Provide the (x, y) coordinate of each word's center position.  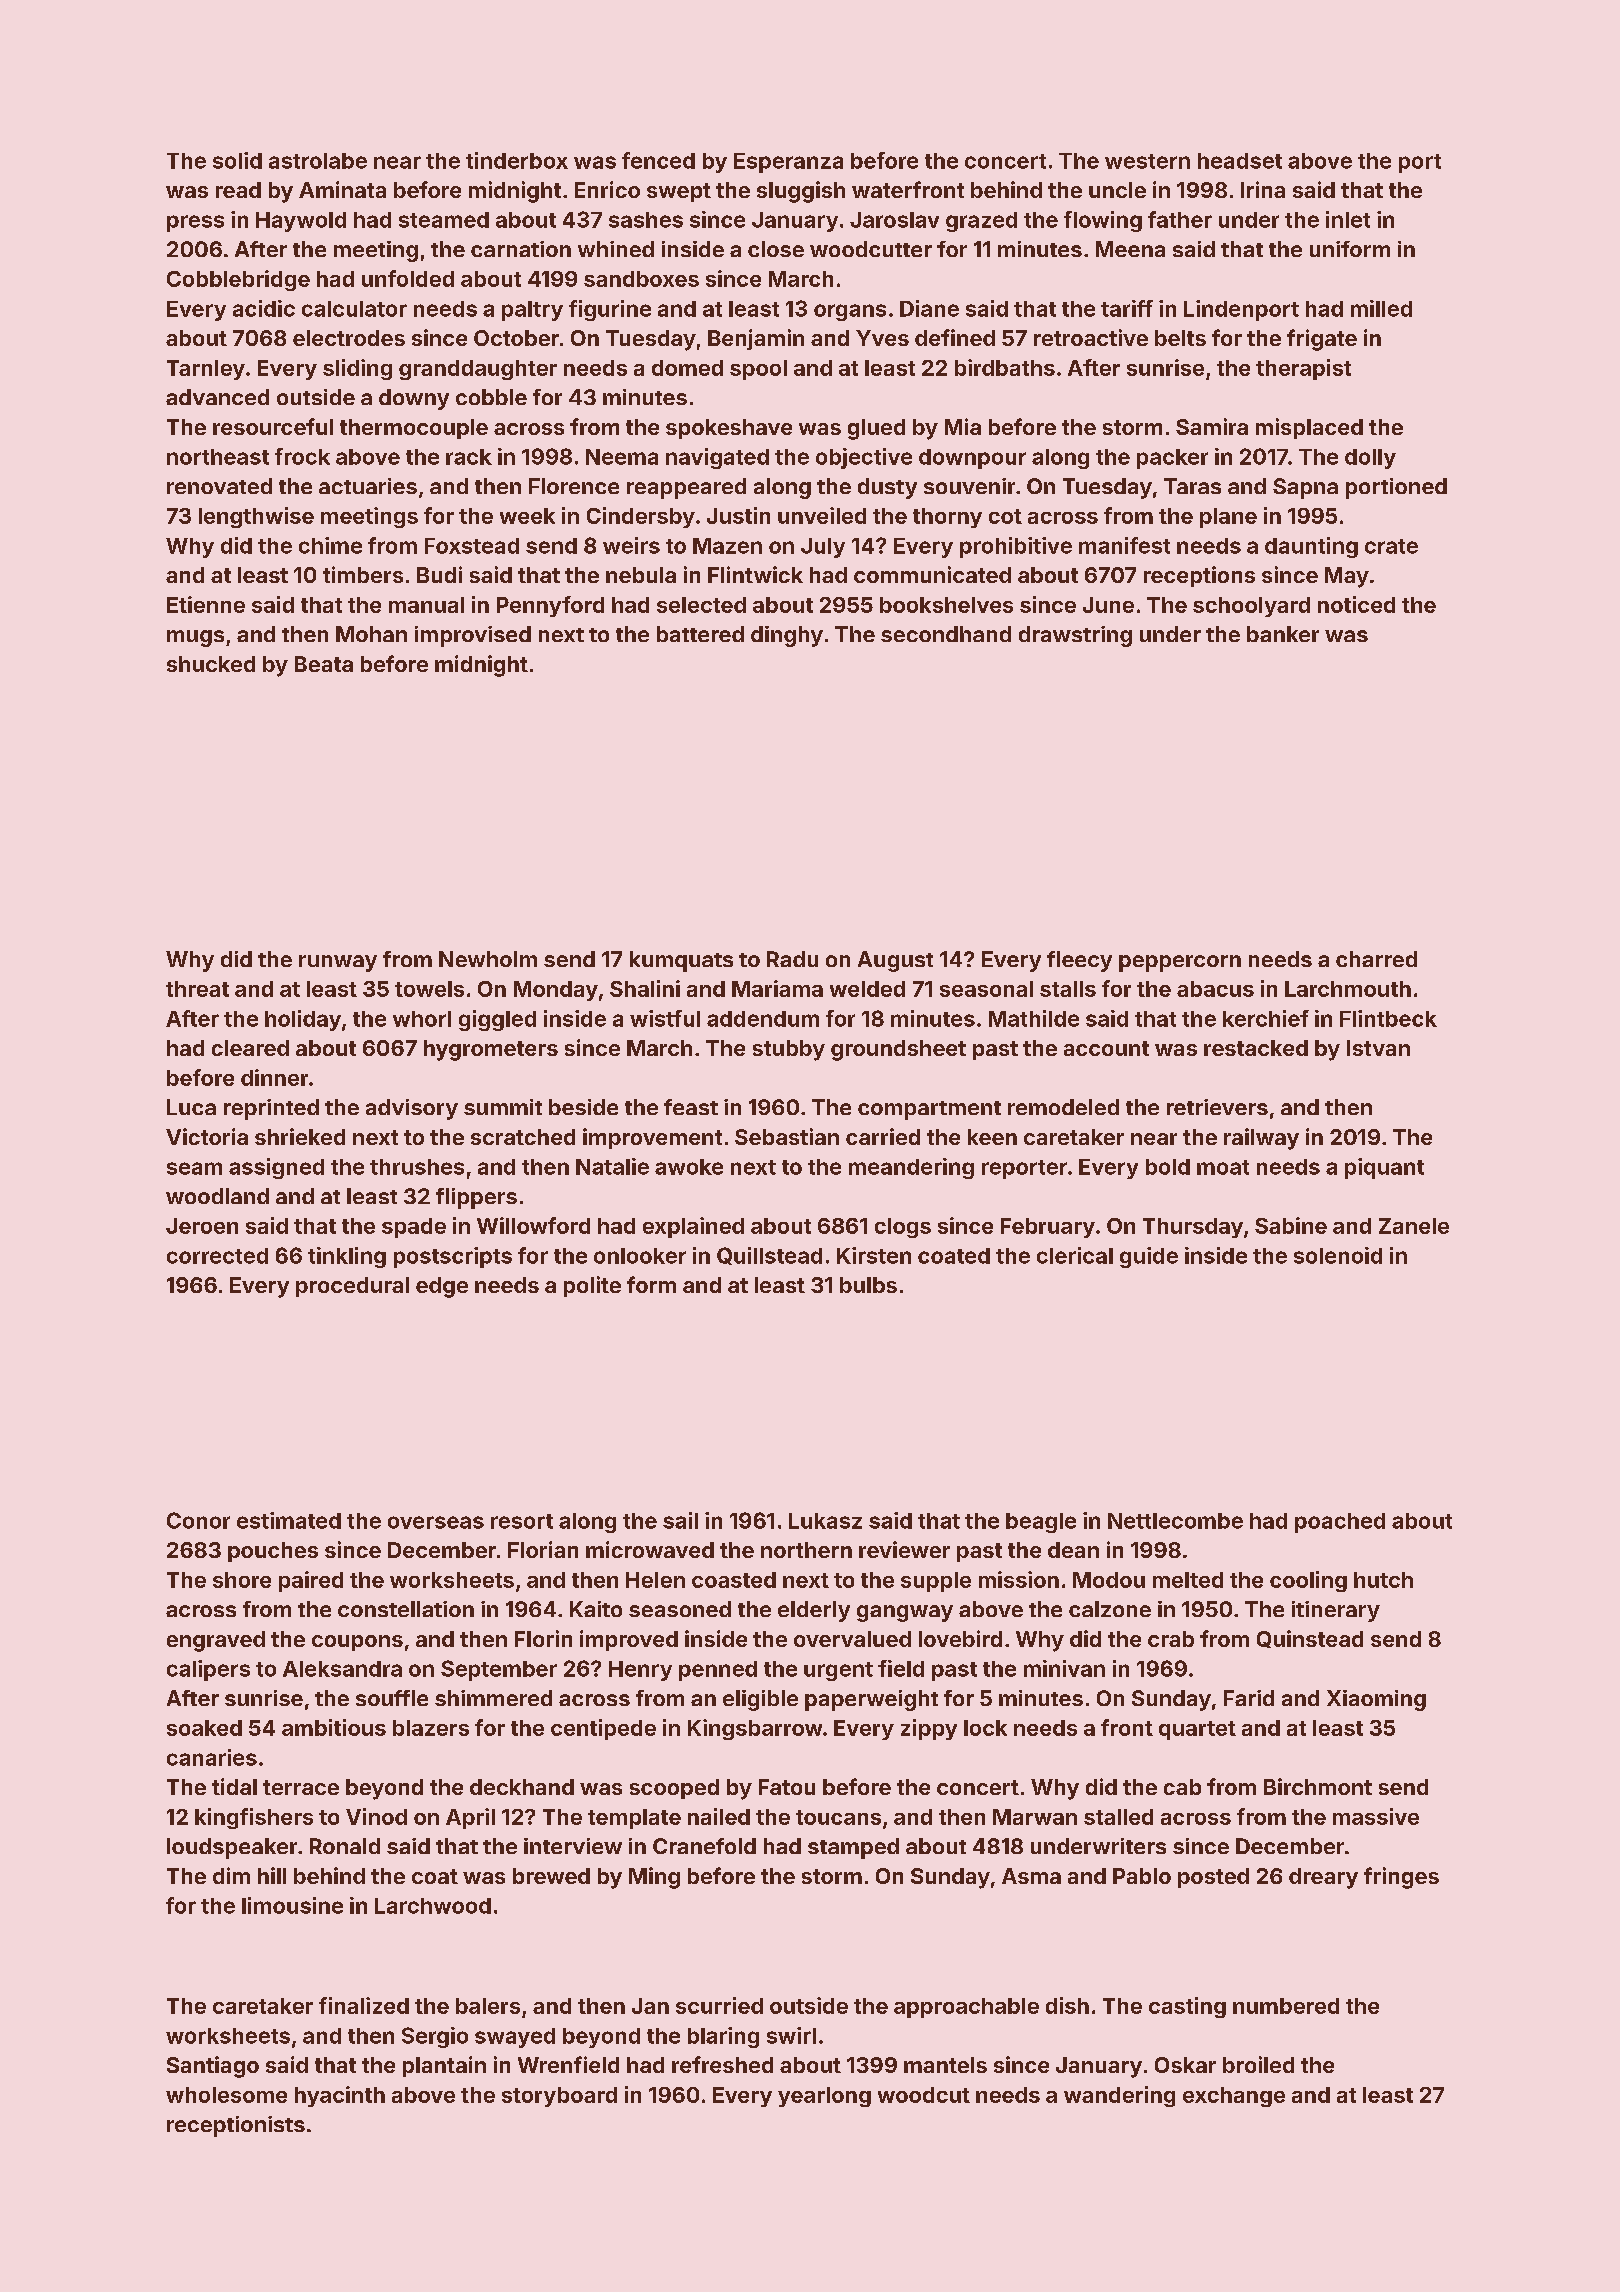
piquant (1384, 1168)
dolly (1370, 459)
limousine (292, 1905)
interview (573, 1846)
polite (592, 1286)
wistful (665, 1018)
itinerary (1336, 1611)
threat (197, 989)
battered (700, 634)
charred (1376, 959)
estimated (289, 1520)
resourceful (273, 426)
